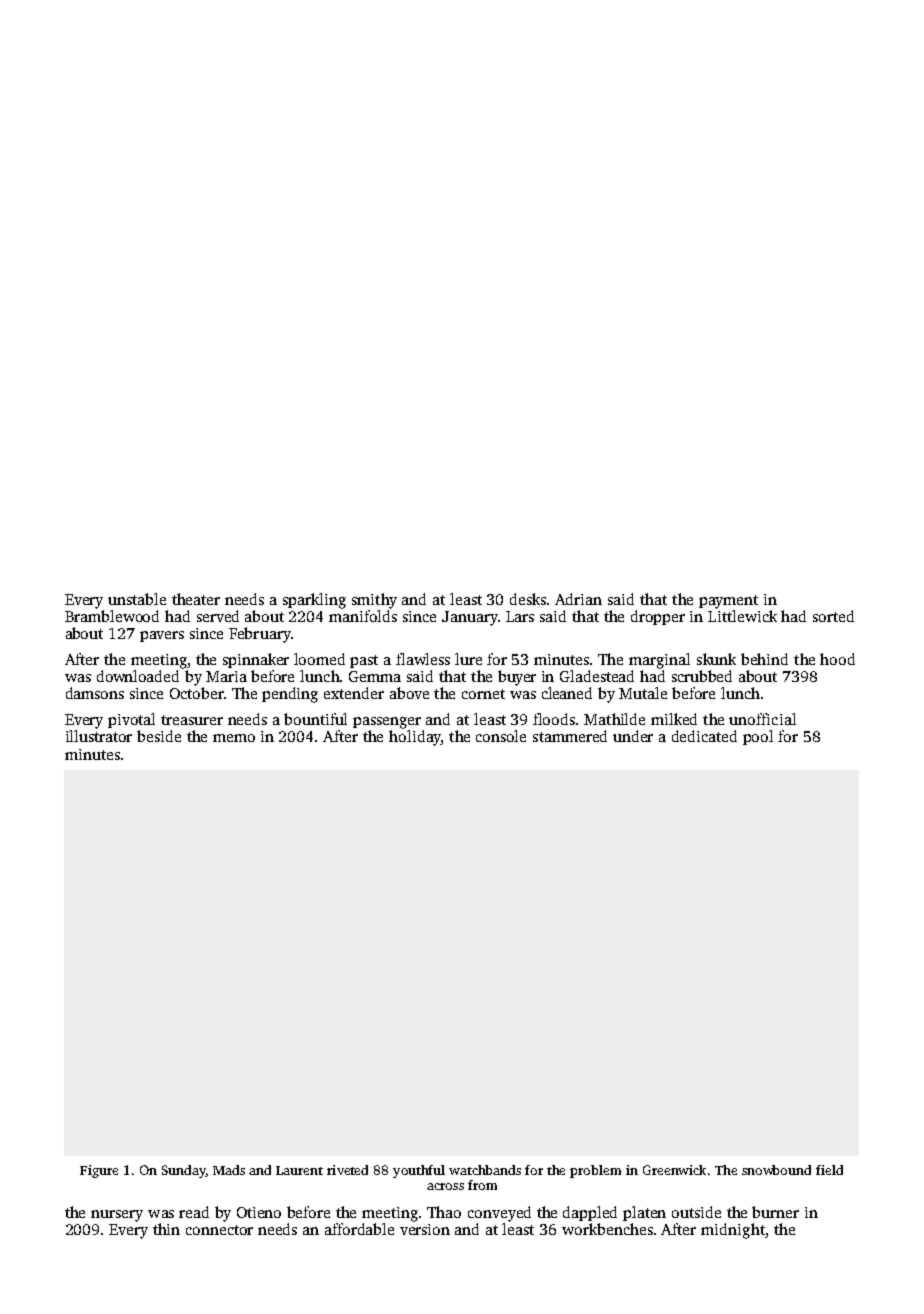 The height and width of the page is (1314, 924). Describe the element at coordinates (159, 736) in the page. I see `beside` at that location.
